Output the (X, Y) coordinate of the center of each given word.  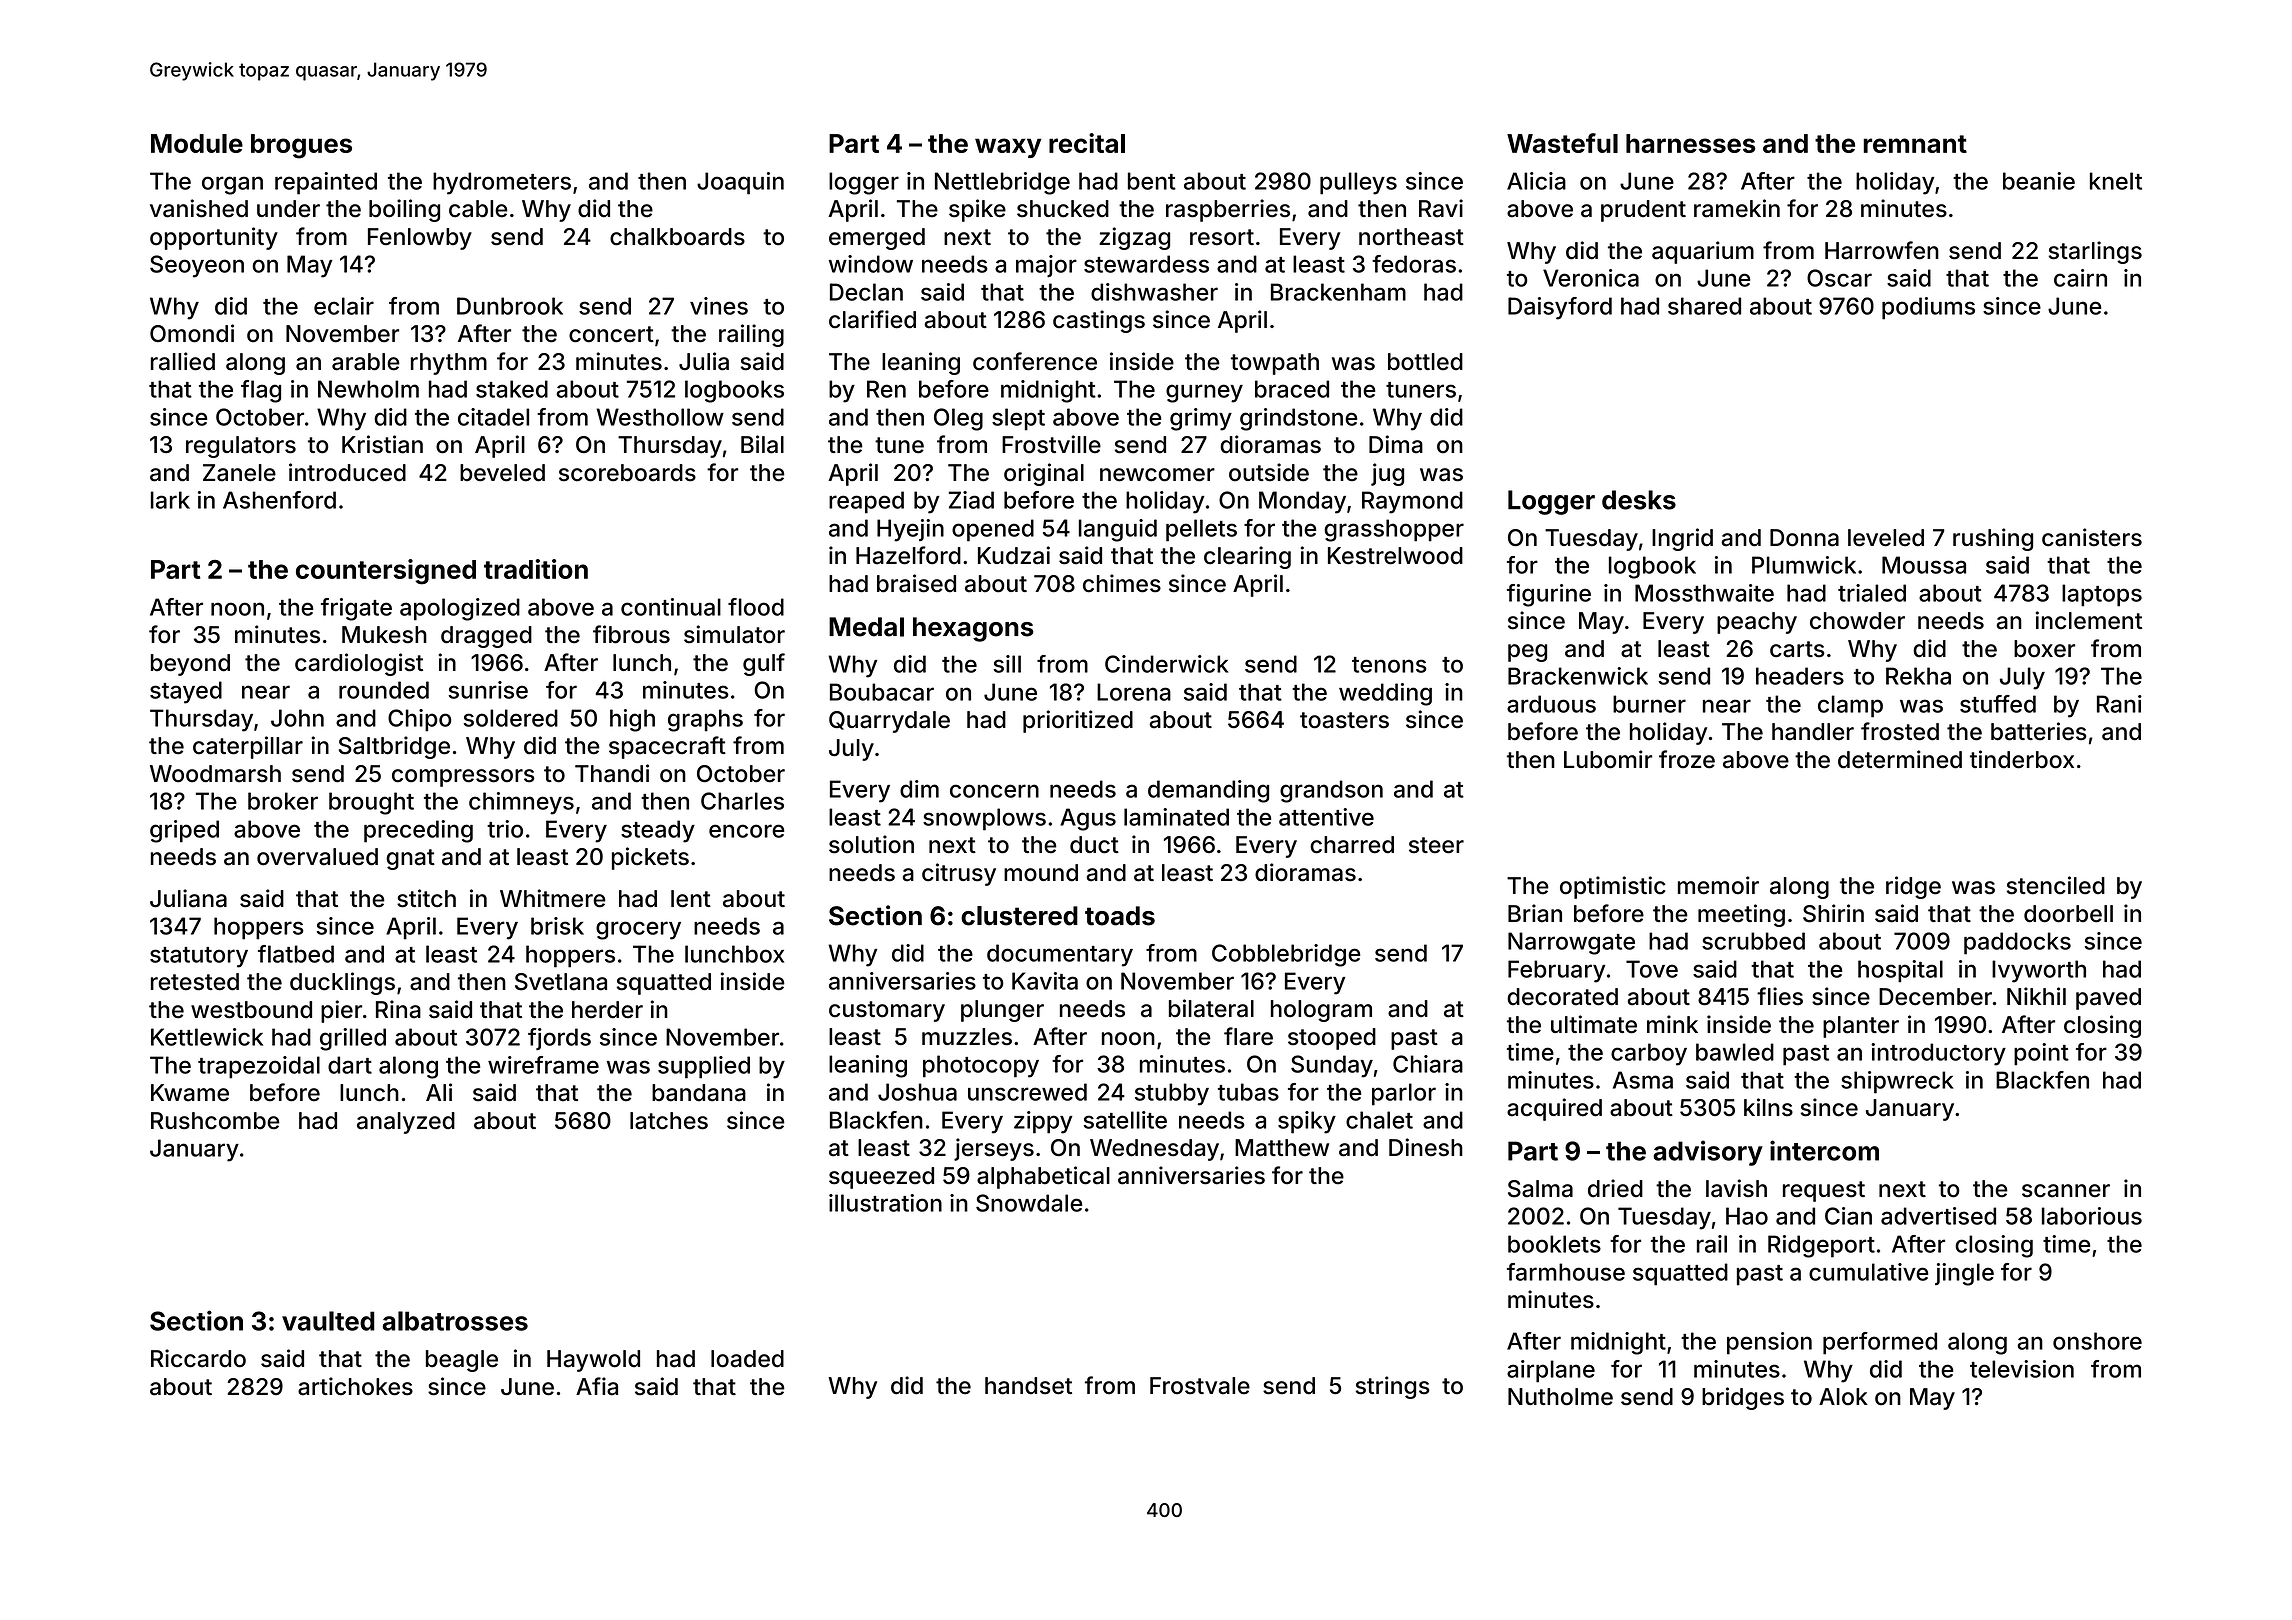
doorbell (2068, 914)
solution (871, 844)
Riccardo (198, 1358)
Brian (1535, 913)
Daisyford (1560, 308)
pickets (650, 858)
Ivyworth (2039, 971)
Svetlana (561, 982)
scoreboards (627, 473)
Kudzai (1014, 555)
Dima (1396, 444)
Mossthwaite (1704, 593)
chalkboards (677, 237)
